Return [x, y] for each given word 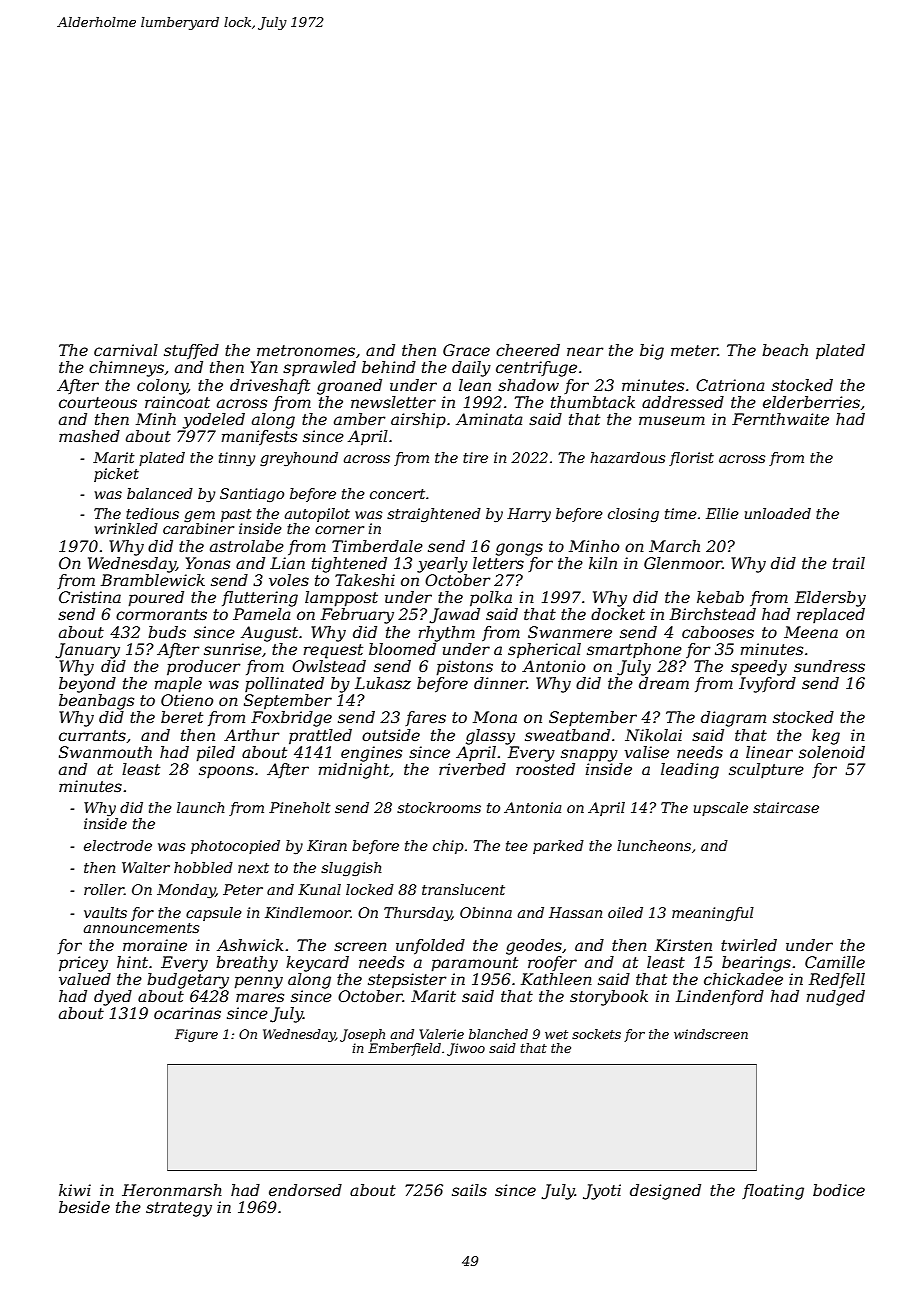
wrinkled [126, 528]
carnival [126, 350]
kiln [603, 563]
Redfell [837, 980]
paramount [474, 964]
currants [92, 735]
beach [785, 350]
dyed [113, 998]
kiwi [75, 1190]
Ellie [722, 513]
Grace [466, 350]
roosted [545, 769]
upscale [721, 809]
